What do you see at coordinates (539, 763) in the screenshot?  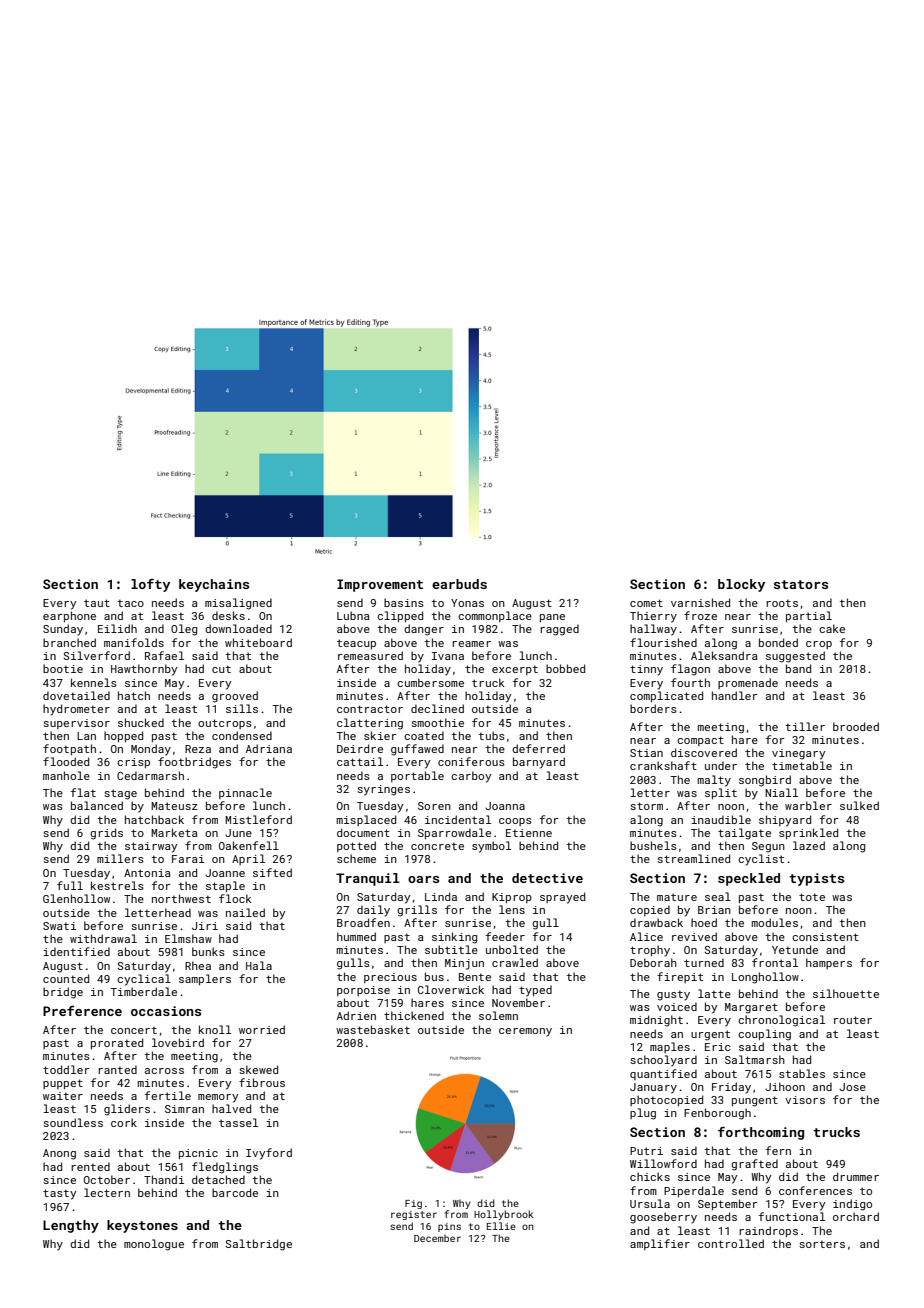 I see `barnyard` at bounding box center [539, 763].
